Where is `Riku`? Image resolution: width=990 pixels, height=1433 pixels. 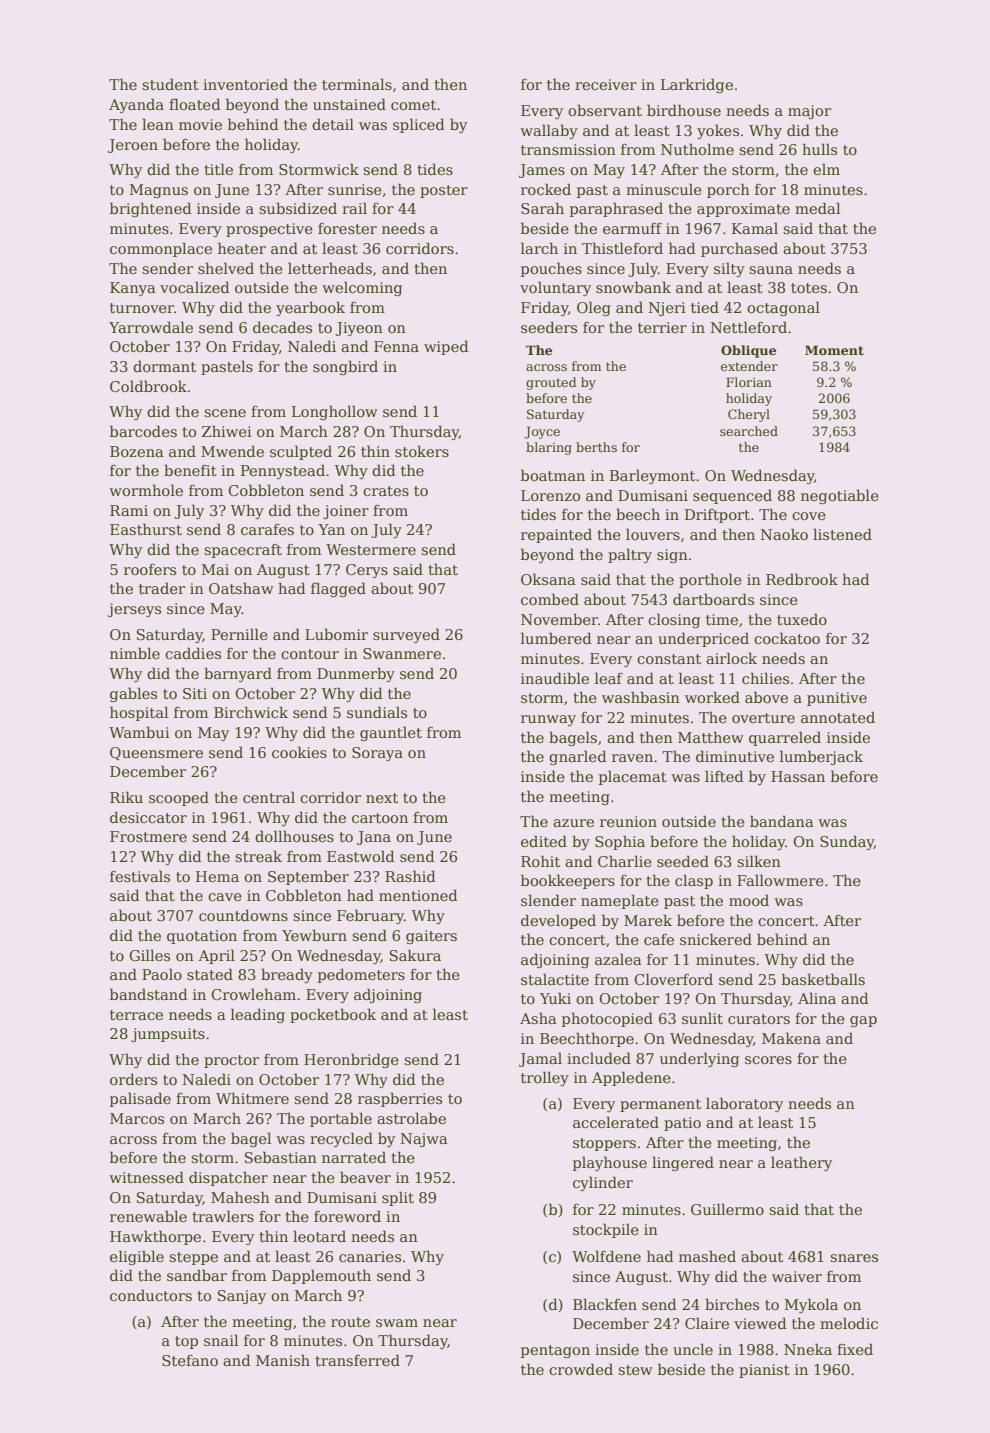
Riku is located at coordinates (126, 797).
